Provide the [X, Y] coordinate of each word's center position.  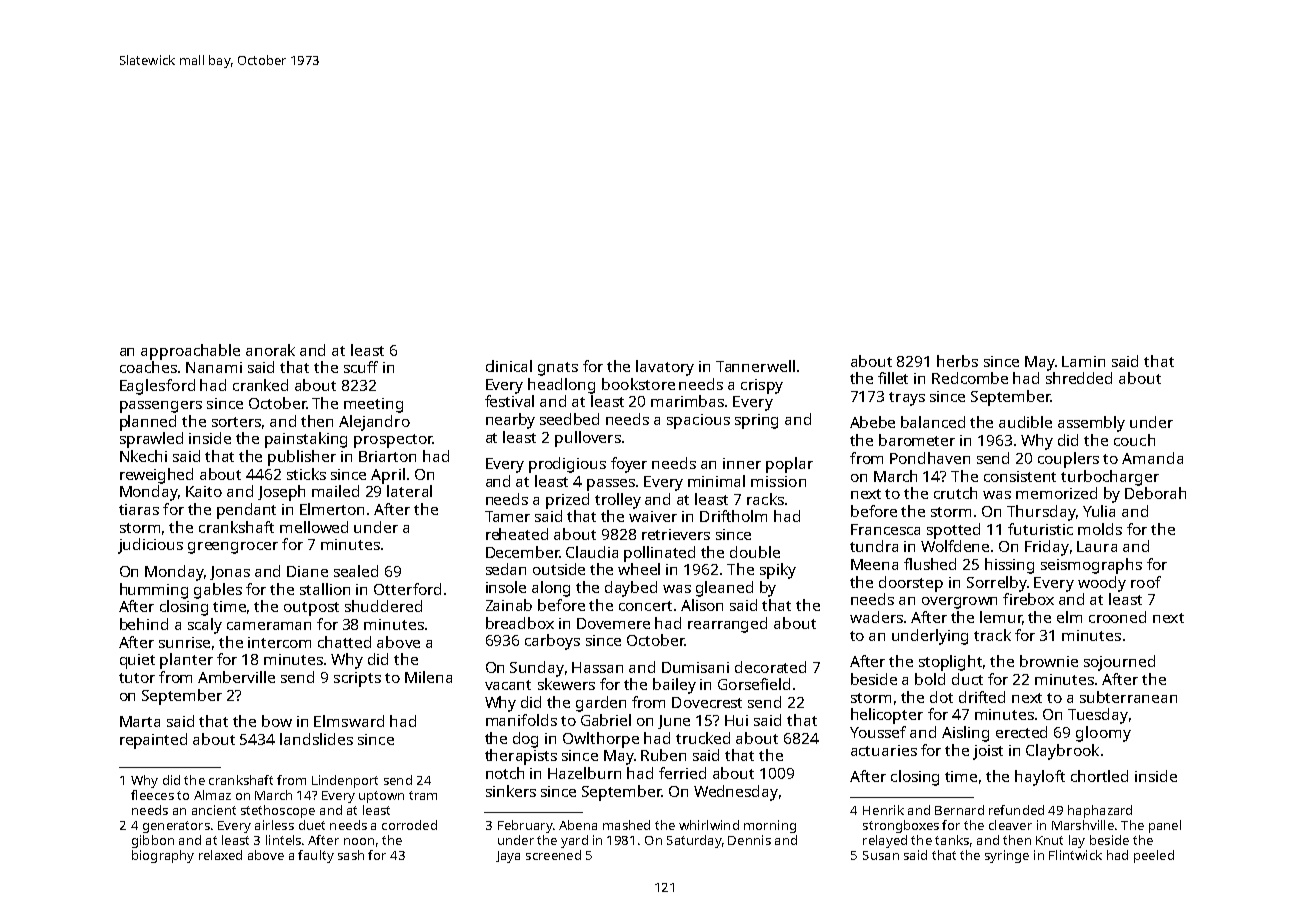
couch [1134, 440]
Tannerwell [755, 366]
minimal [716, 481]
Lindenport [345, 781]
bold [930, 679]
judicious [150, 546]
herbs [957, 361]
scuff [361, 367]
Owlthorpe [601, 740]
